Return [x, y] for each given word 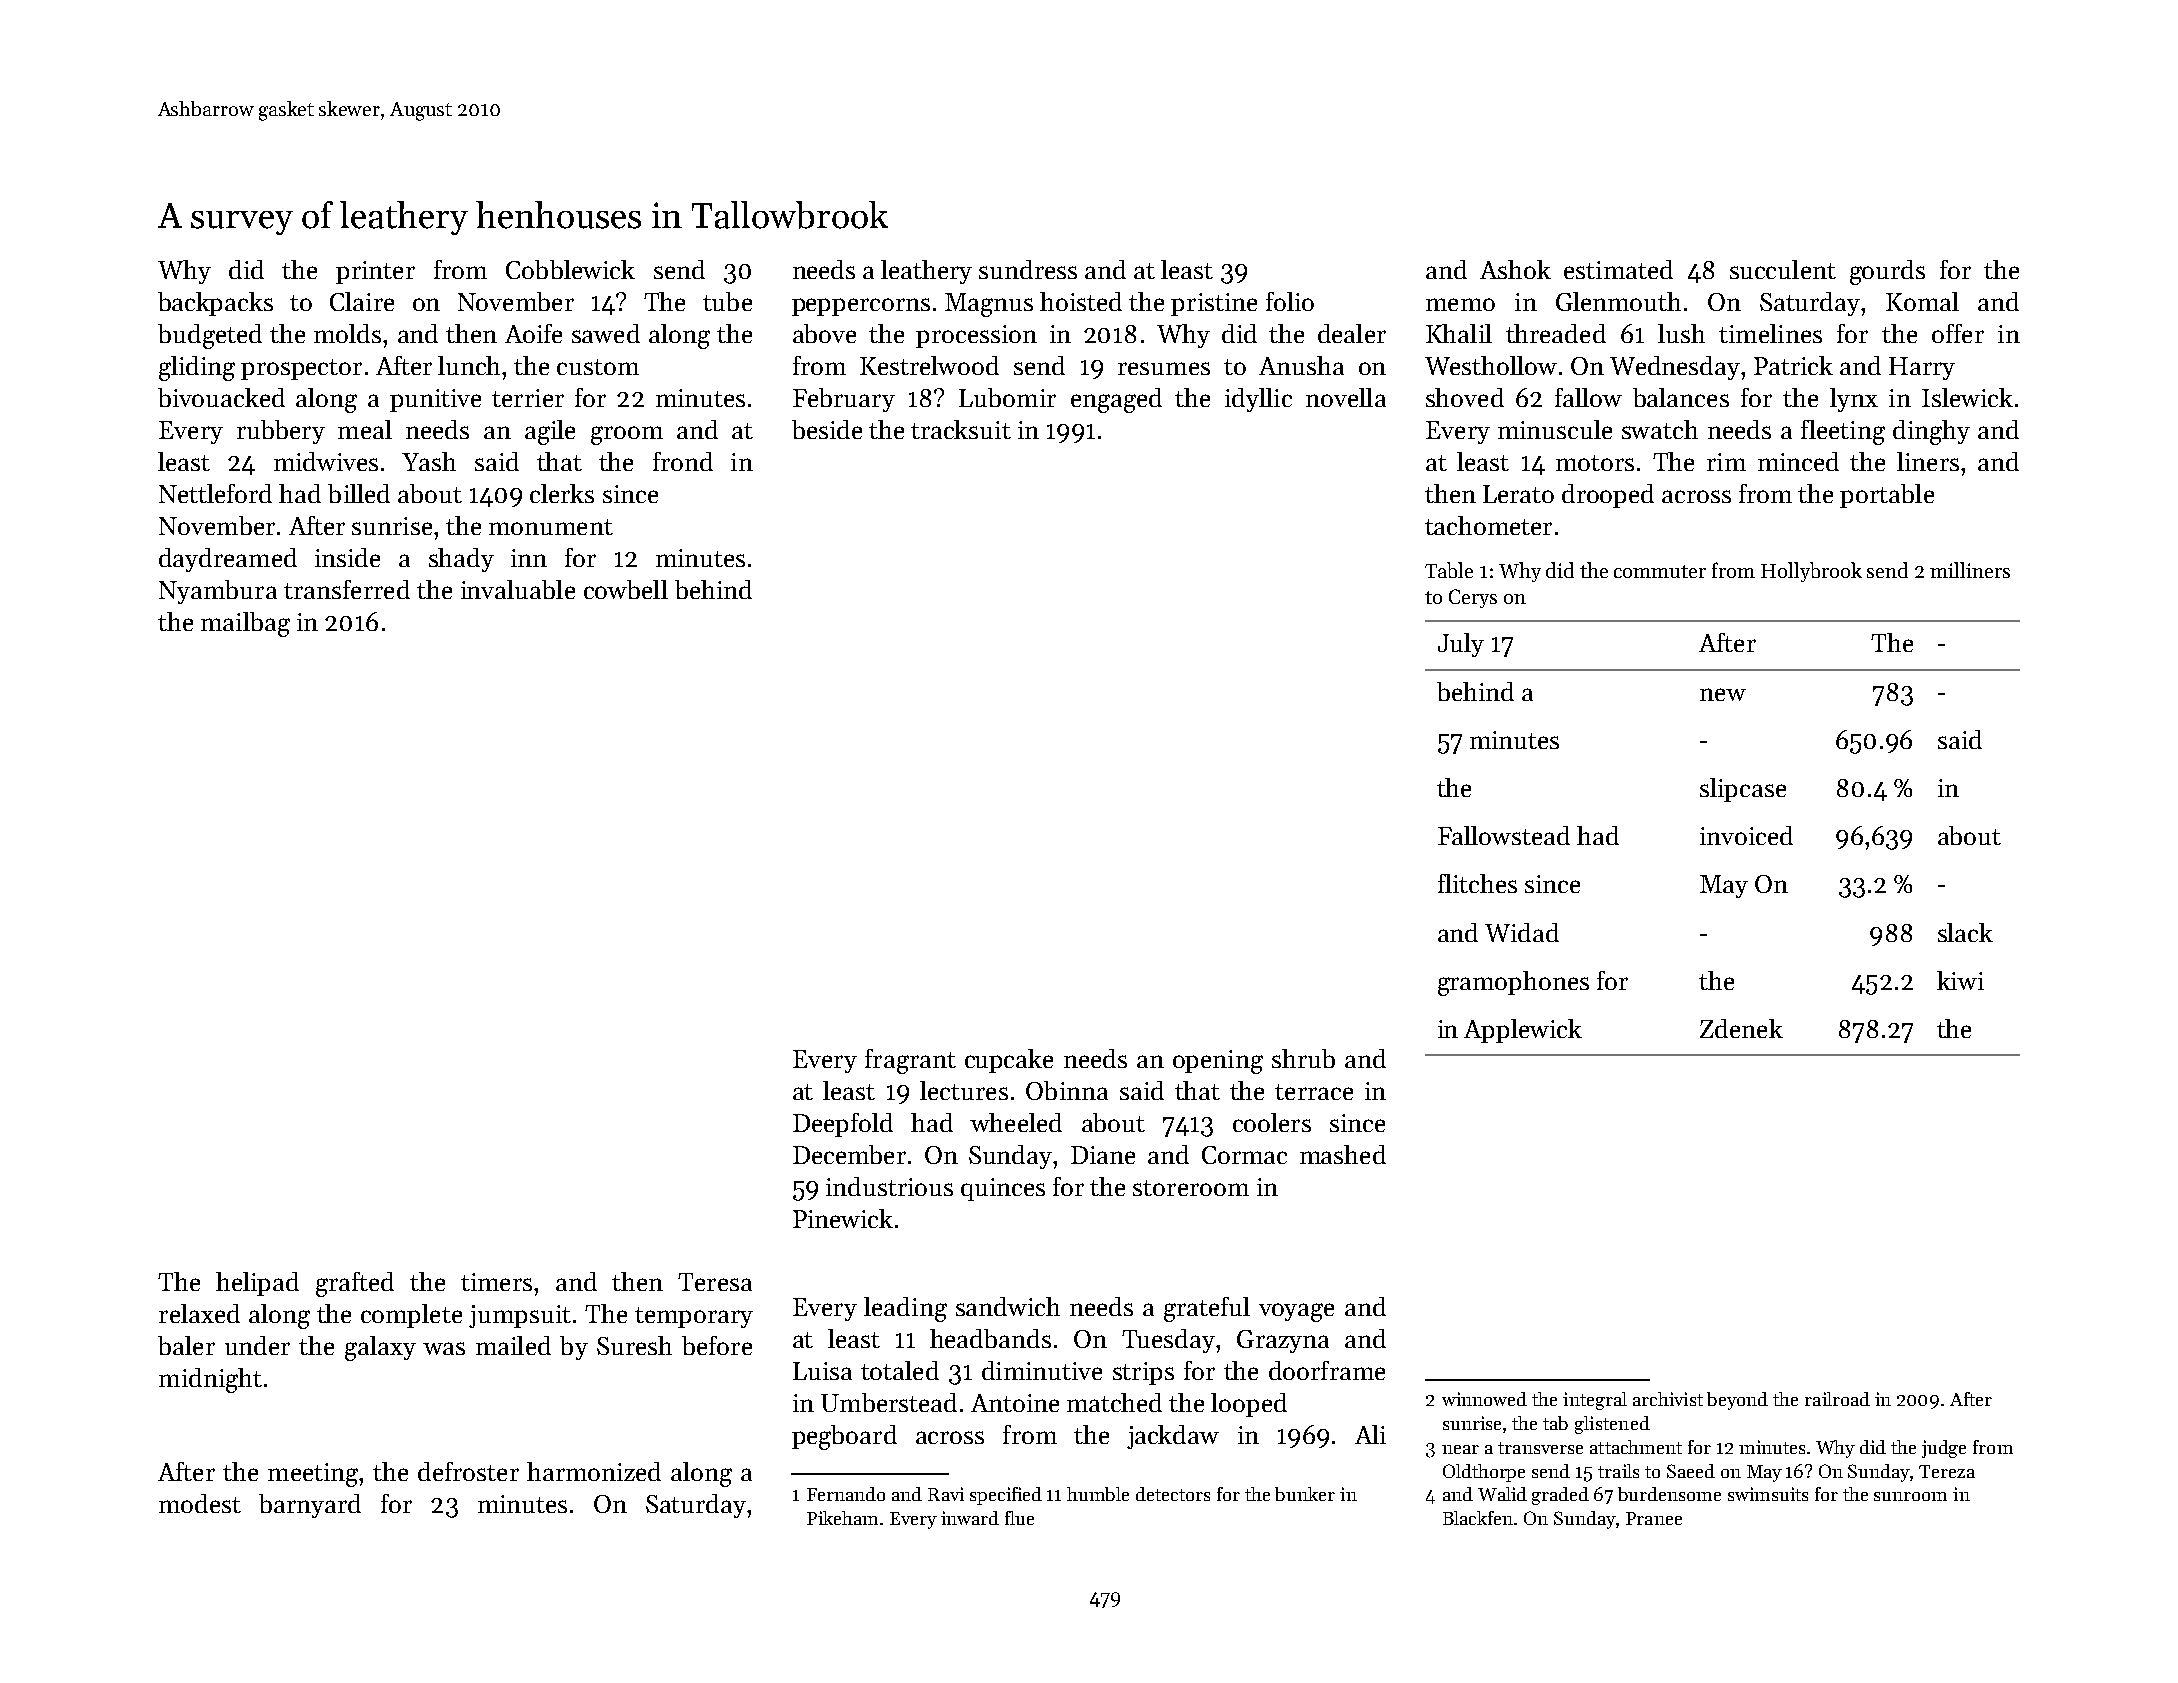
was [444, 1348]
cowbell [626, 589]
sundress [1028, 269]
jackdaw [1173, 1437]
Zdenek [1741, 1028]
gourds [1887, 272]
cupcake [1009, 1061]
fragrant [910, 1061]
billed [359, 493]
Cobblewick [570, 269]
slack [1965, 932]
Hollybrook [1811, 572]
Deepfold [843, 1125]
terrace [1314, 1092]
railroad [1837, 1399]
